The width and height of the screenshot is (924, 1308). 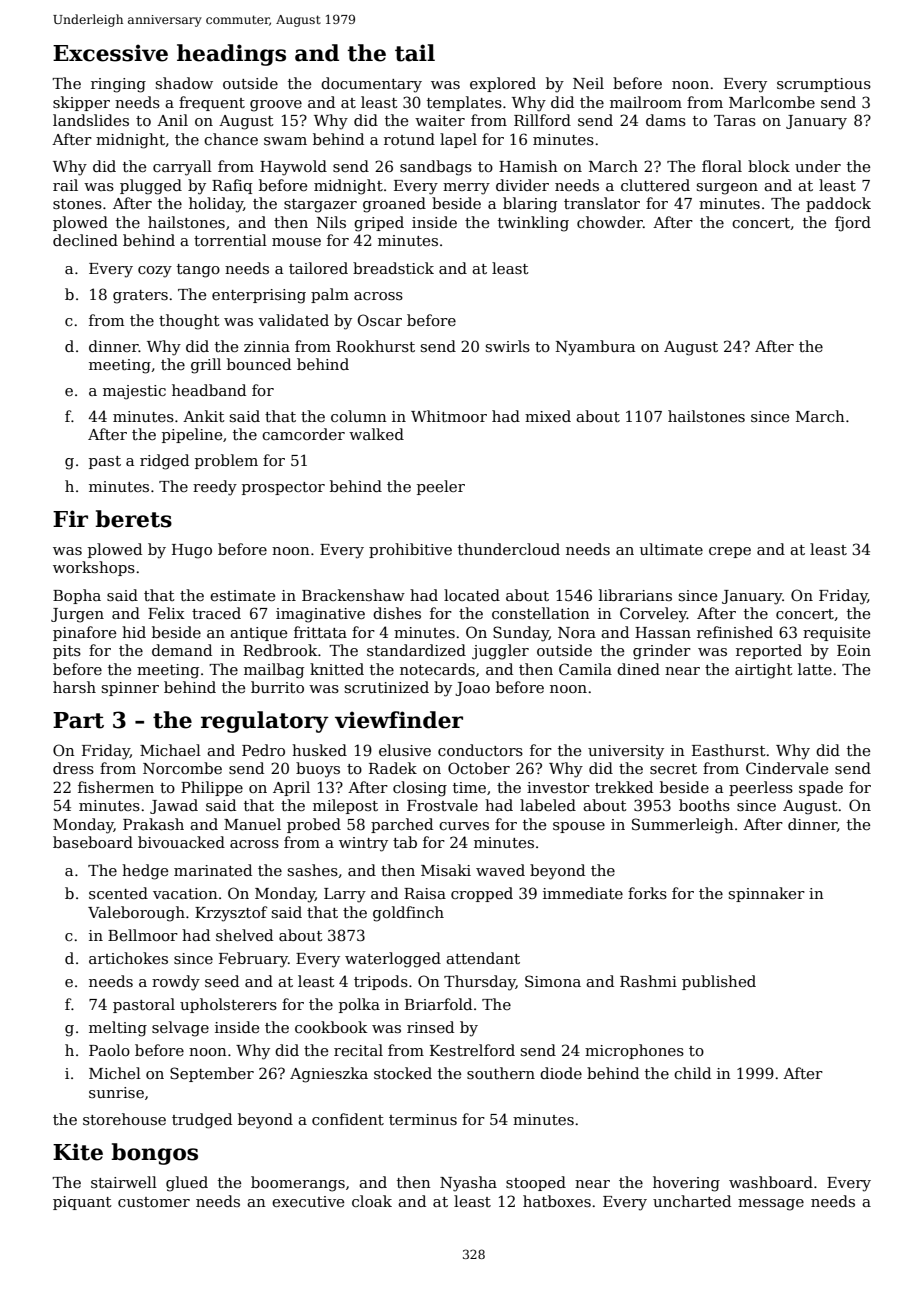 I want to click on peeler, so click(x=441, y=487).
